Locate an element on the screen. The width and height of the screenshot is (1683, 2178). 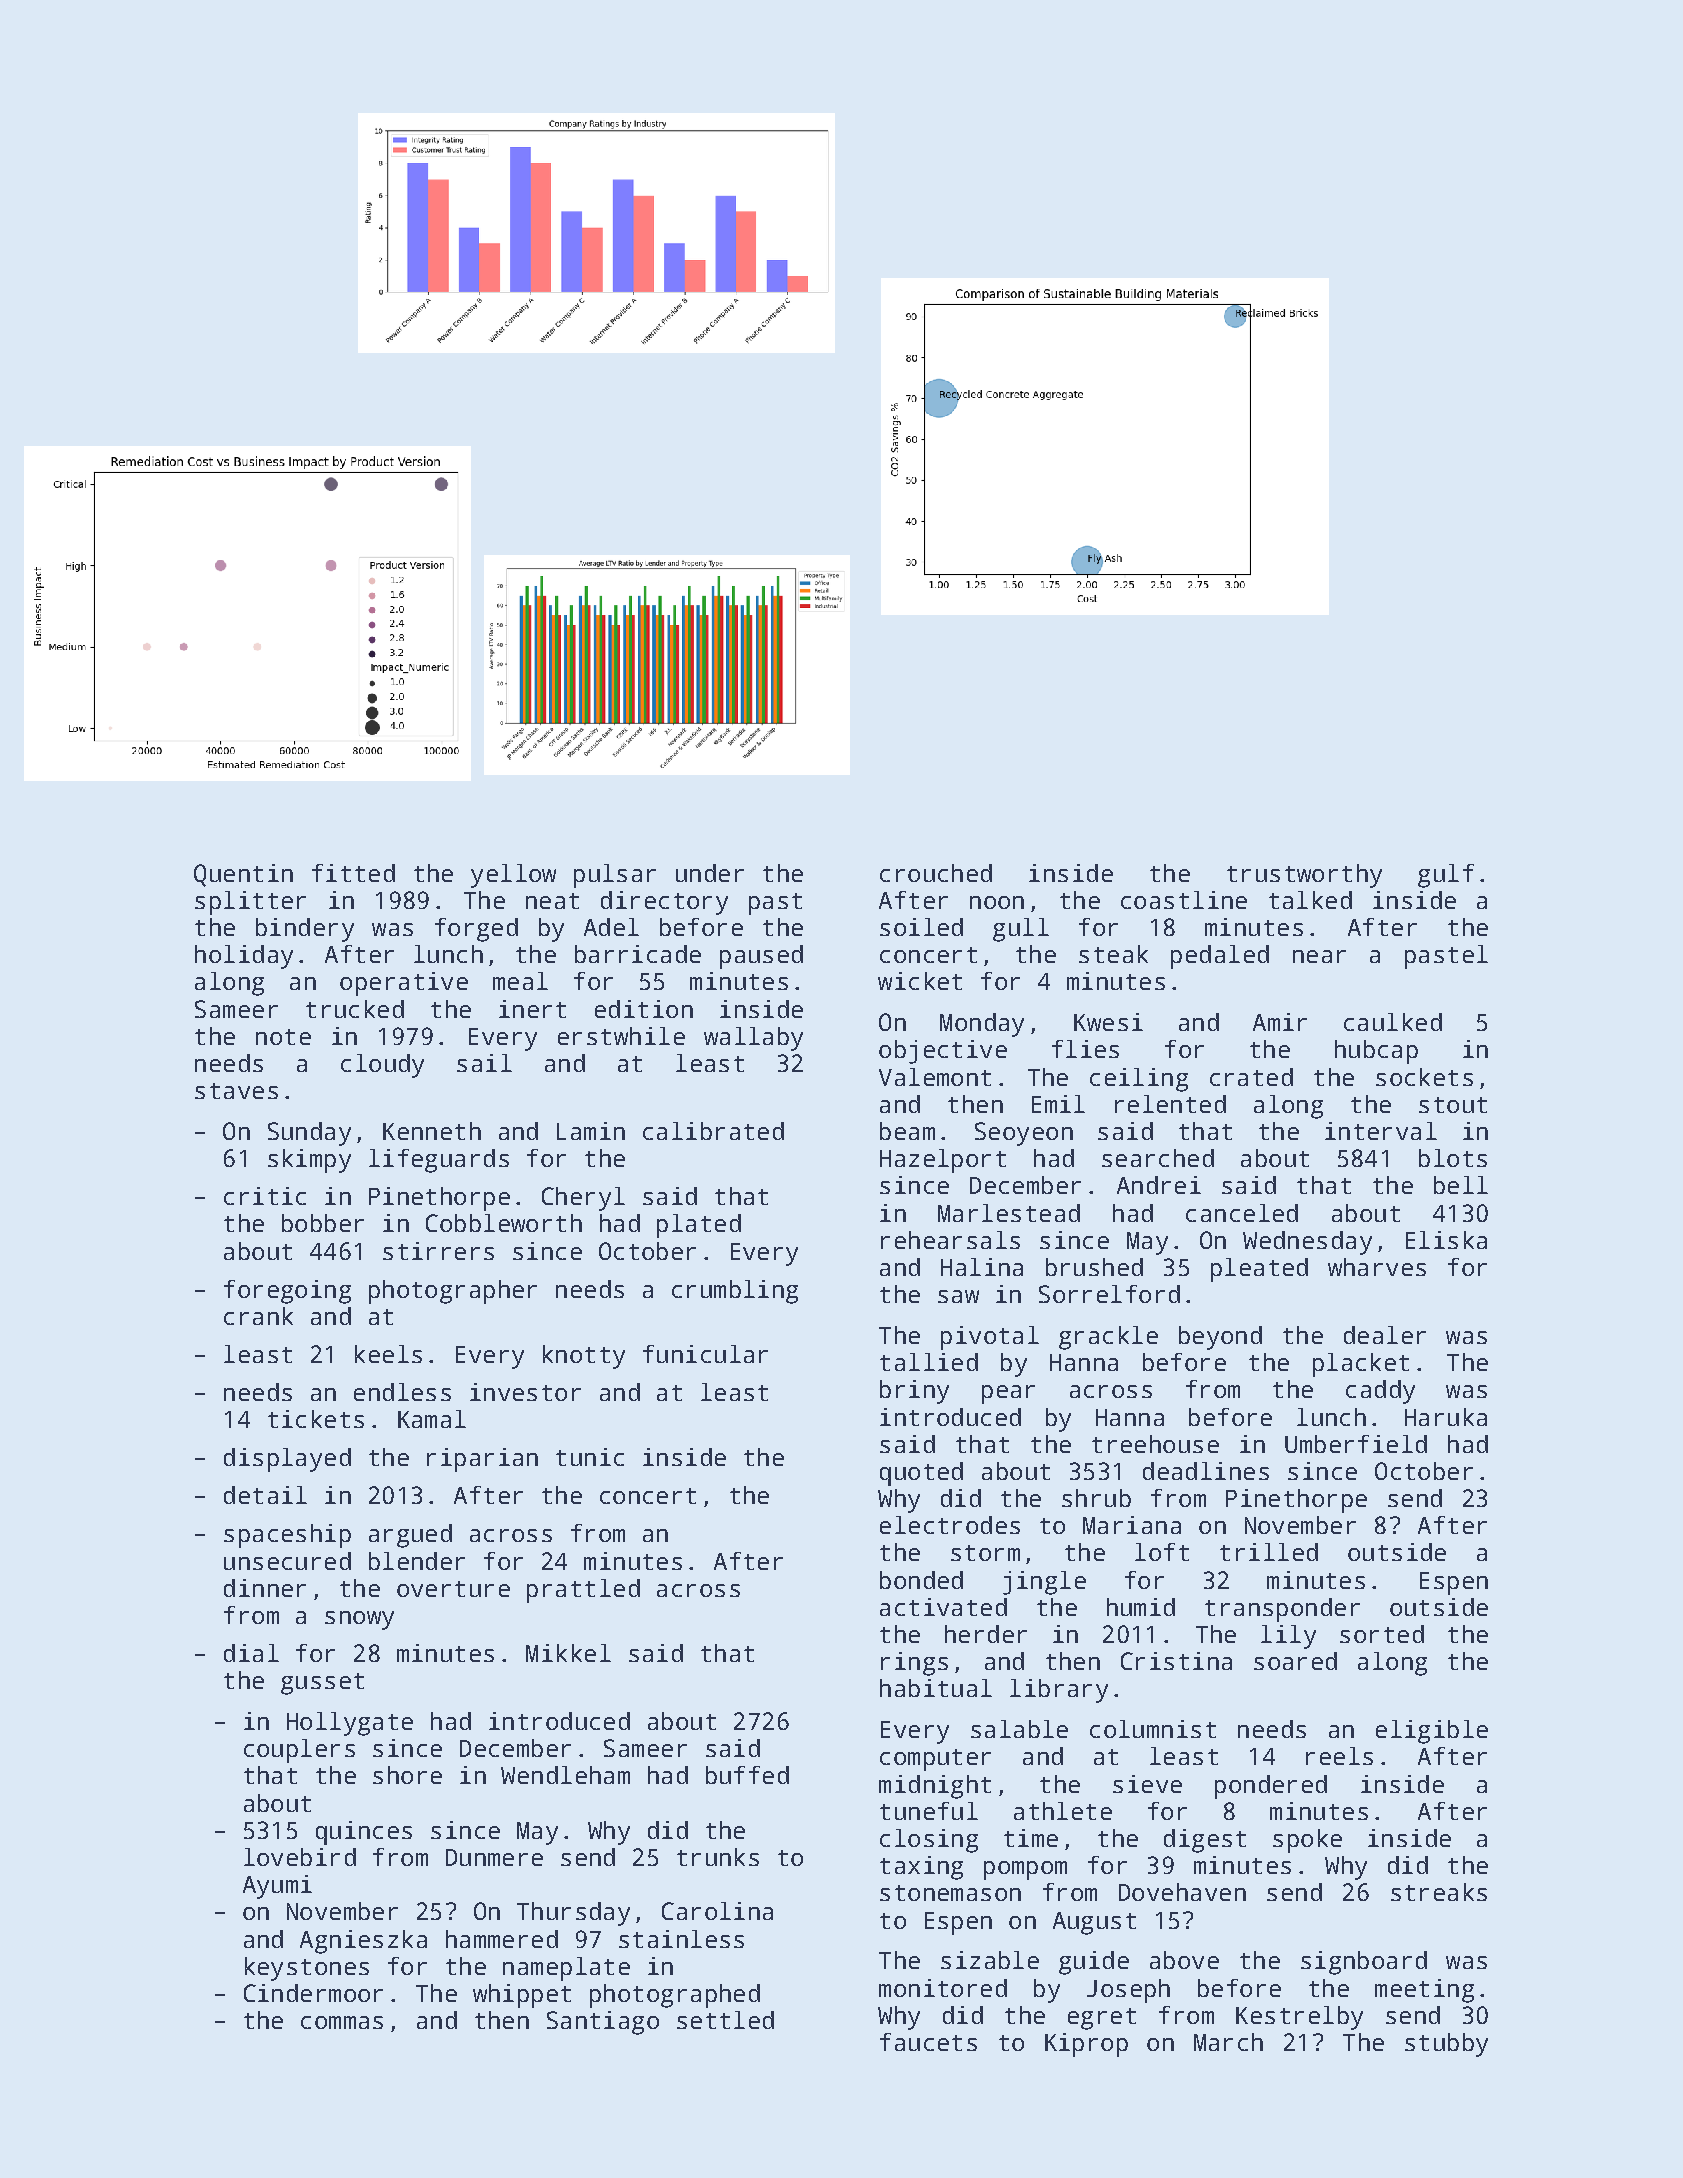
quoted is located at coordinates (921, 1474).
